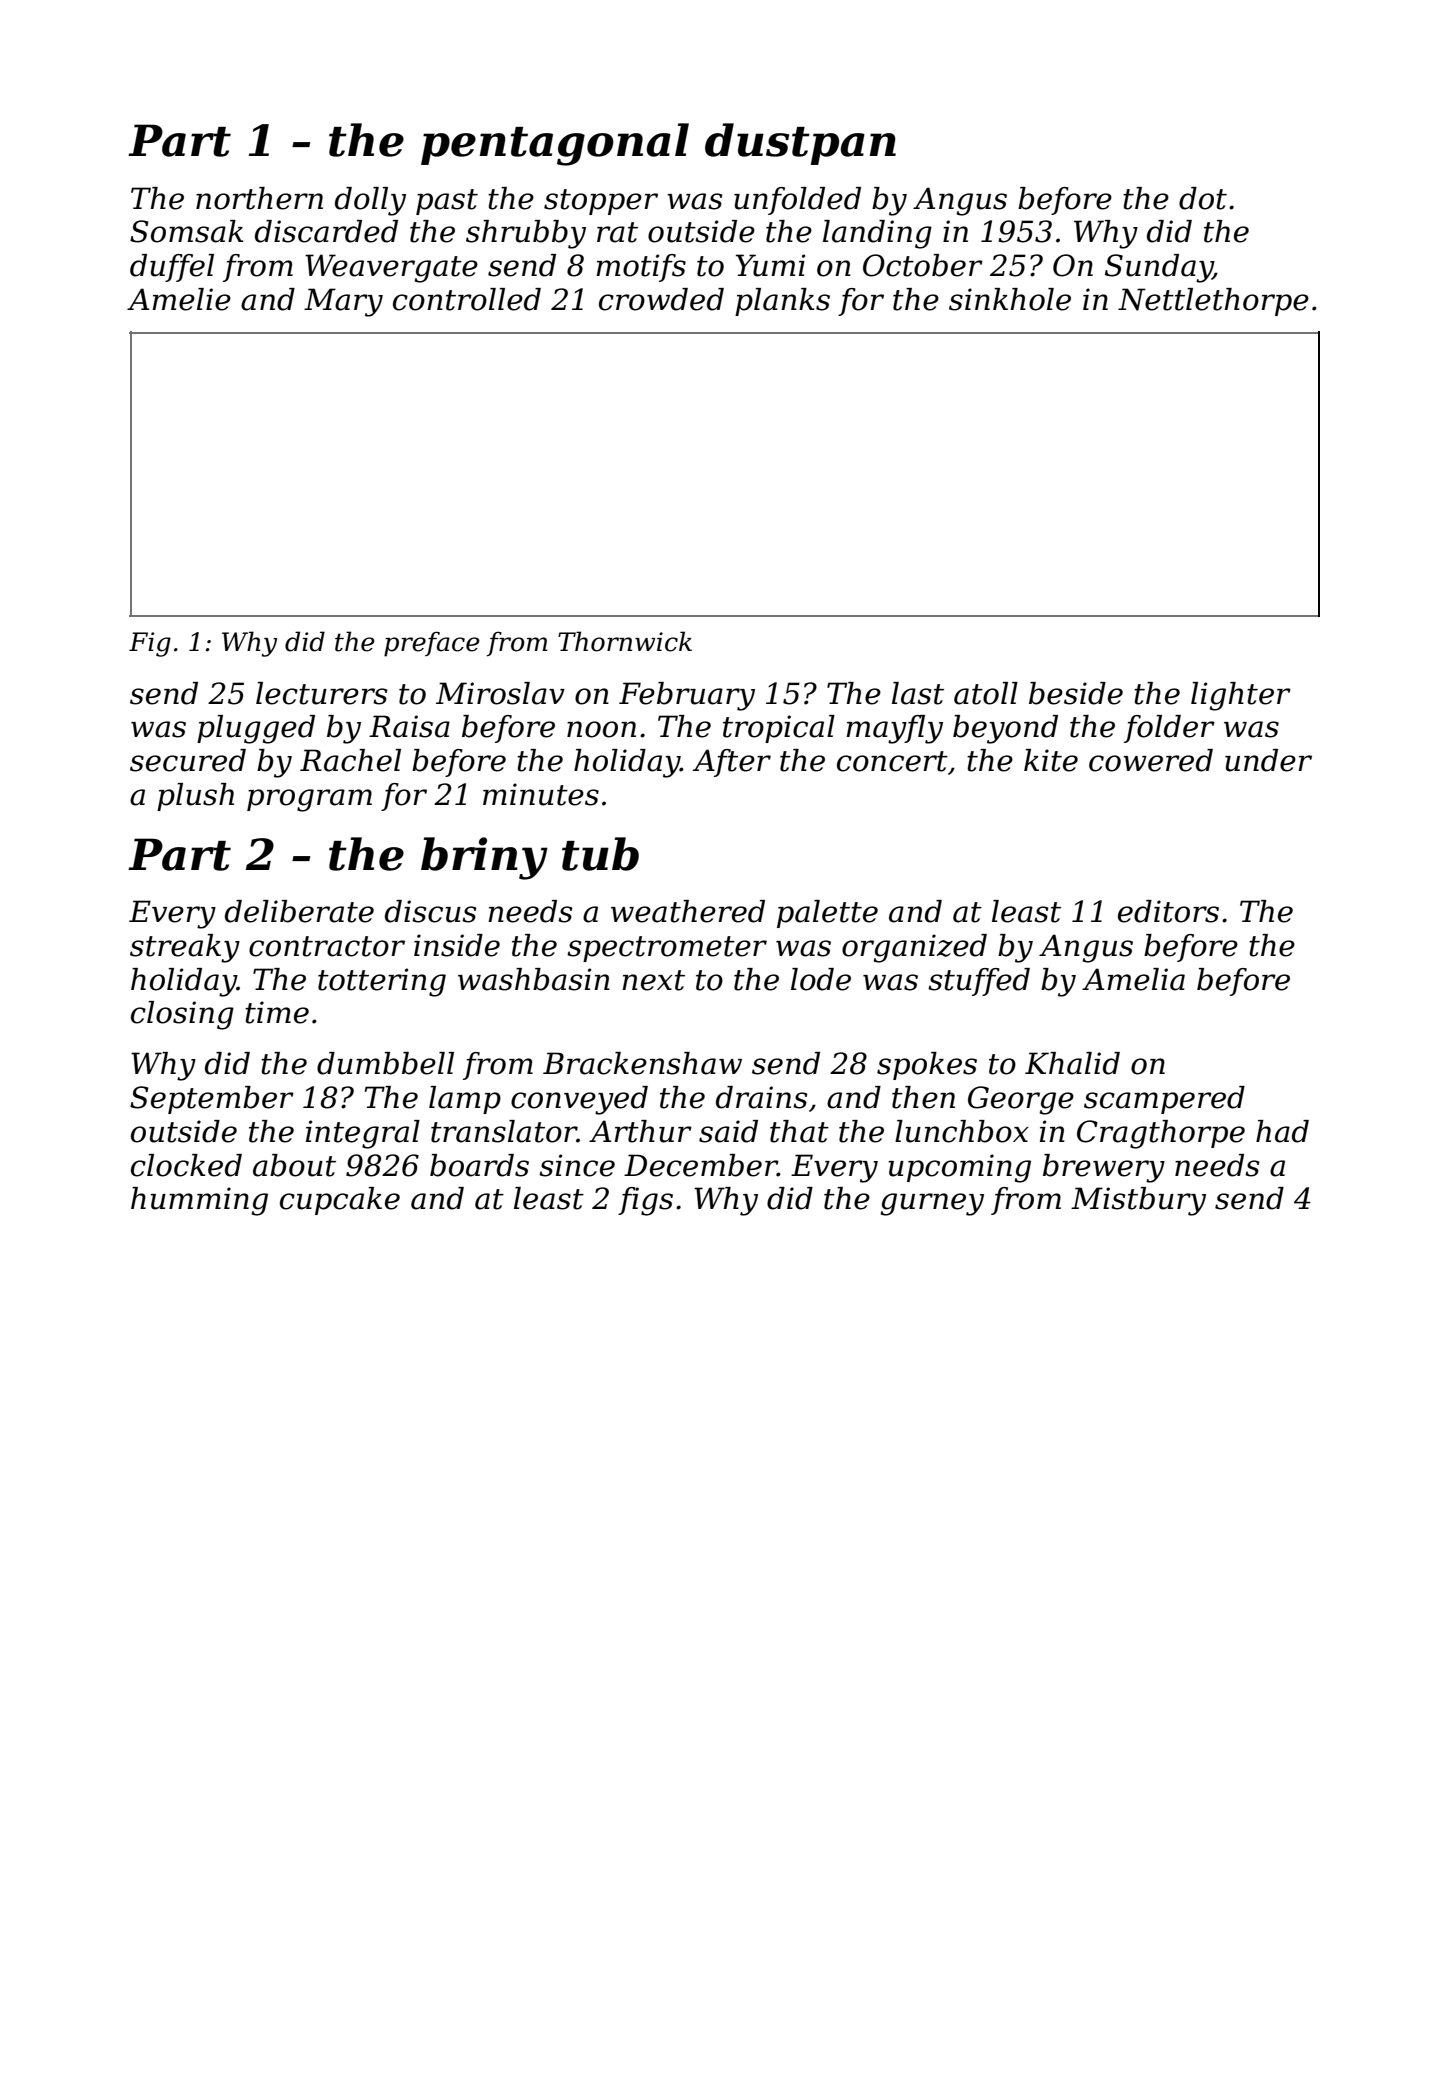 The width and height of the screenshot is (1450, 2100). Describe the element at coordinates (661, 299) in the screenshot. I see `crowded` at that location.
